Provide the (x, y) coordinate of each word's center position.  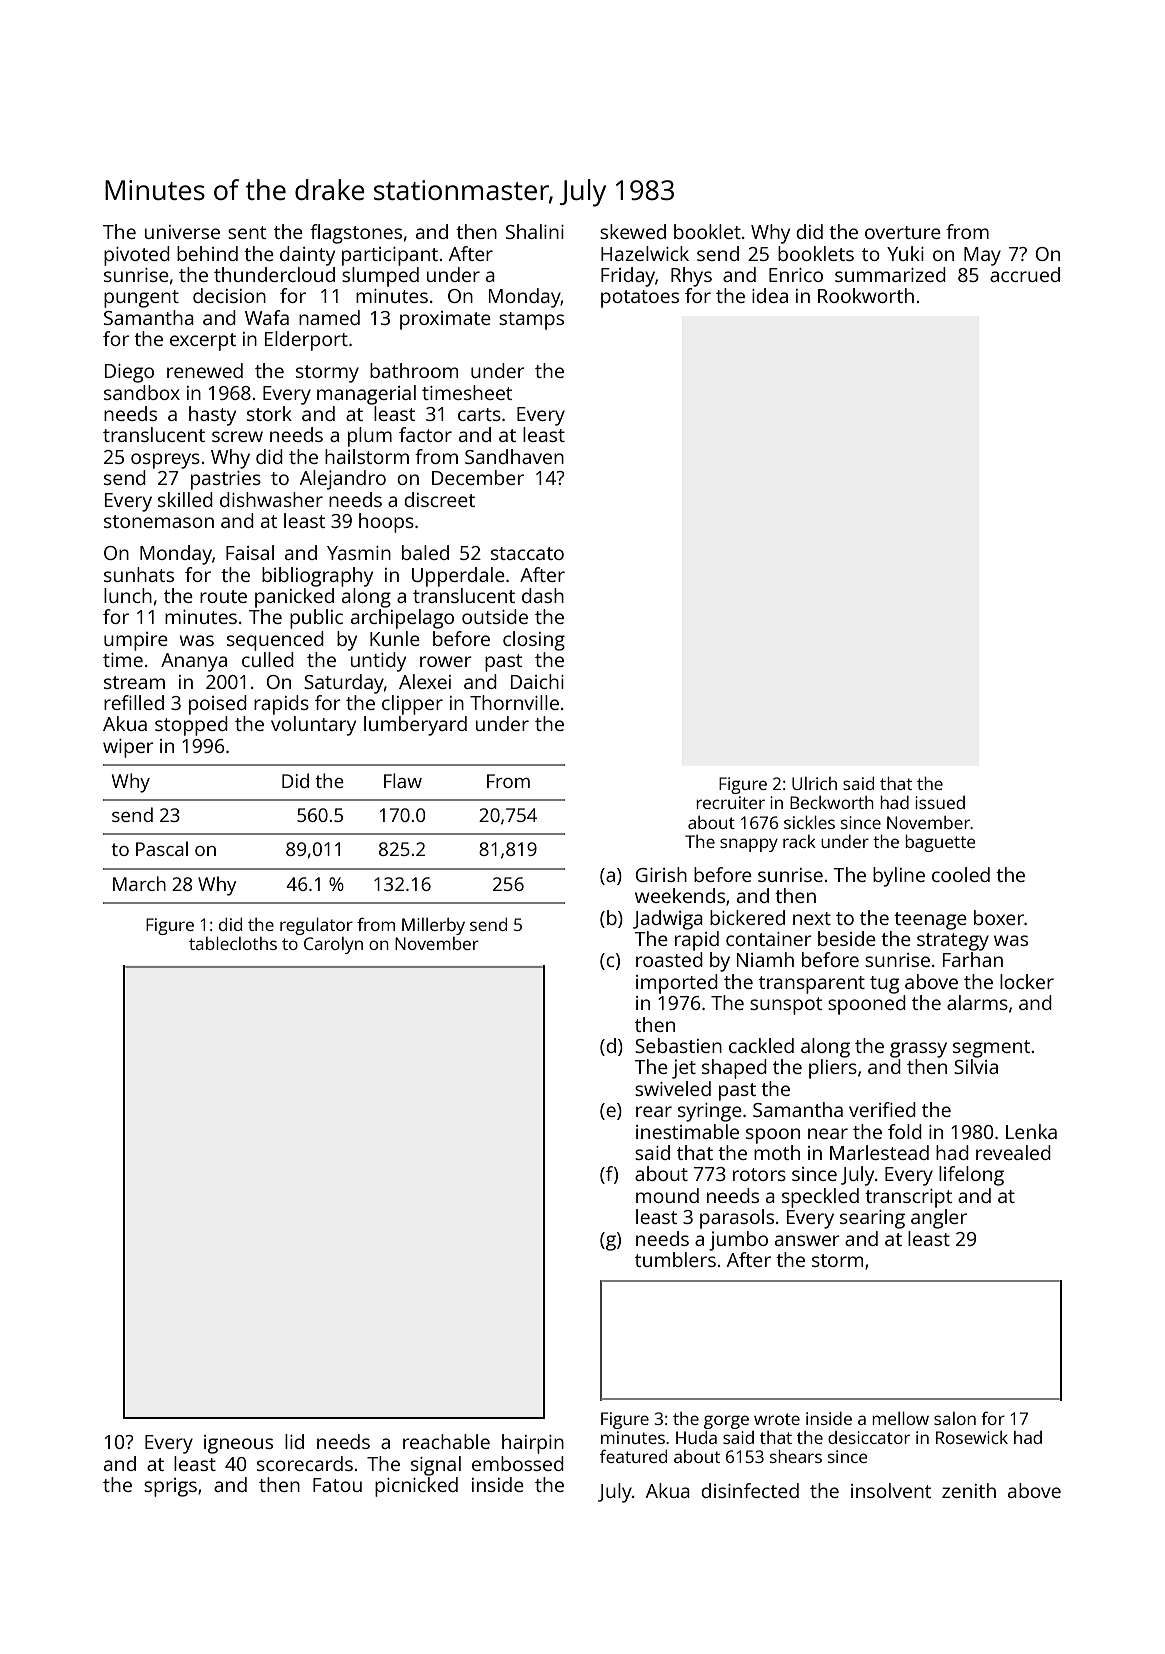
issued (940, 802)
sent (247, 232)
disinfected (750, 1490)
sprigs (170, 1487)
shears (796, 1456)
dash (543, 595)
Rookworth (866, 295)
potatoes (640, 299)
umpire (136, 641)
